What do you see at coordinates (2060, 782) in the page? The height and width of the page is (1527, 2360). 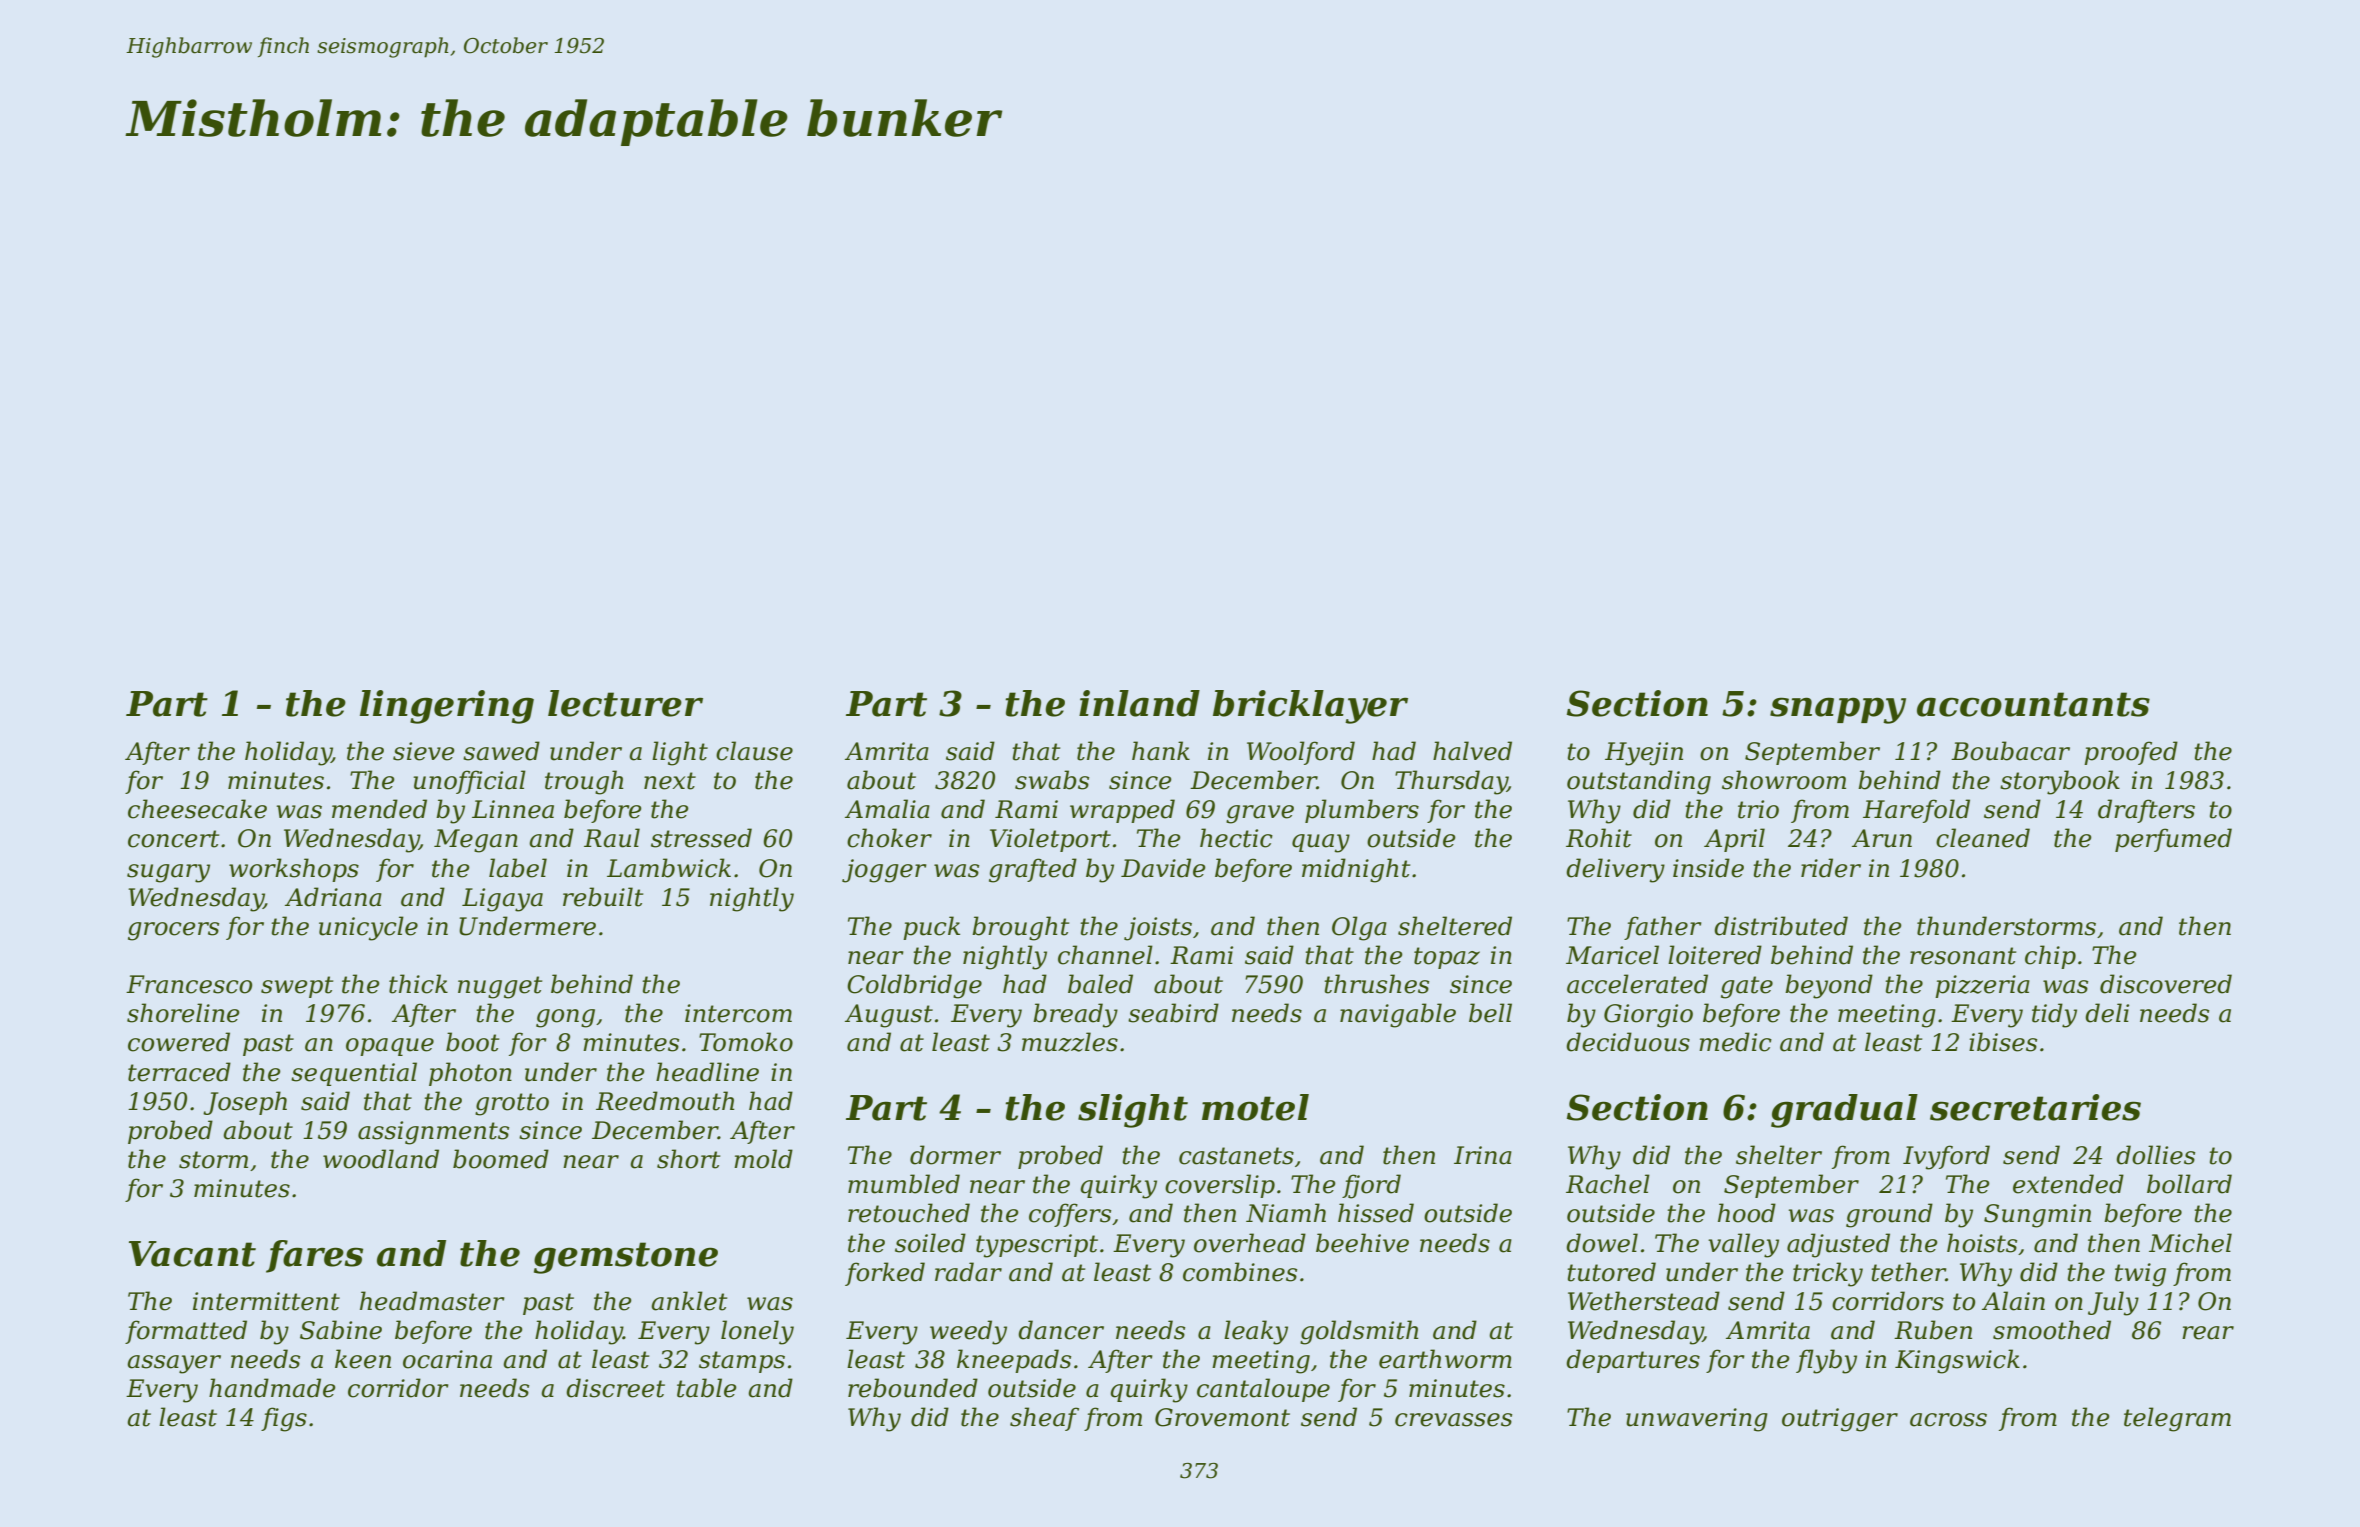 I see `storybook` at bounding box center [2060, 782].
